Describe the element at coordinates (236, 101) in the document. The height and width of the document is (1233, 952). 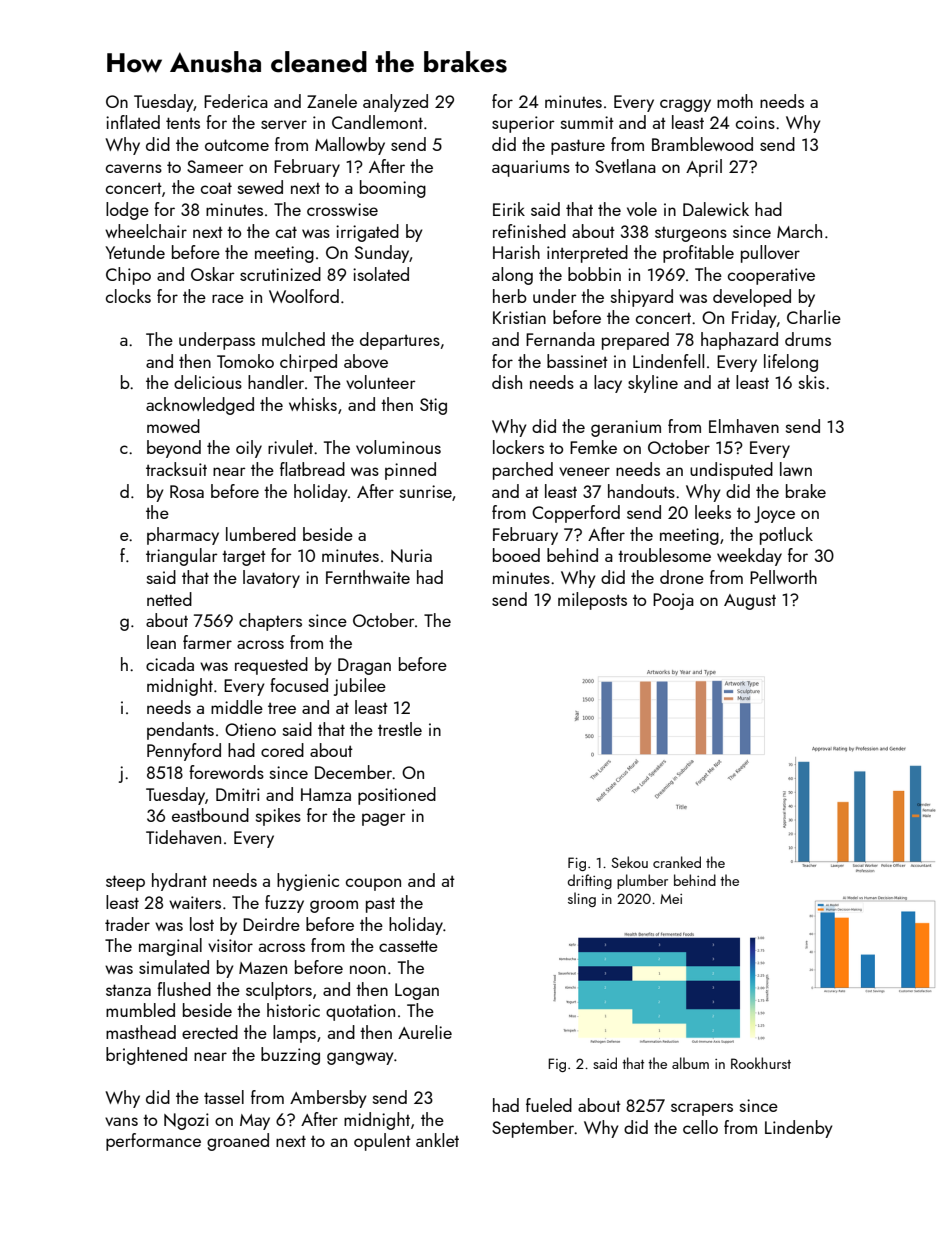
I see `Federica` at that location.
